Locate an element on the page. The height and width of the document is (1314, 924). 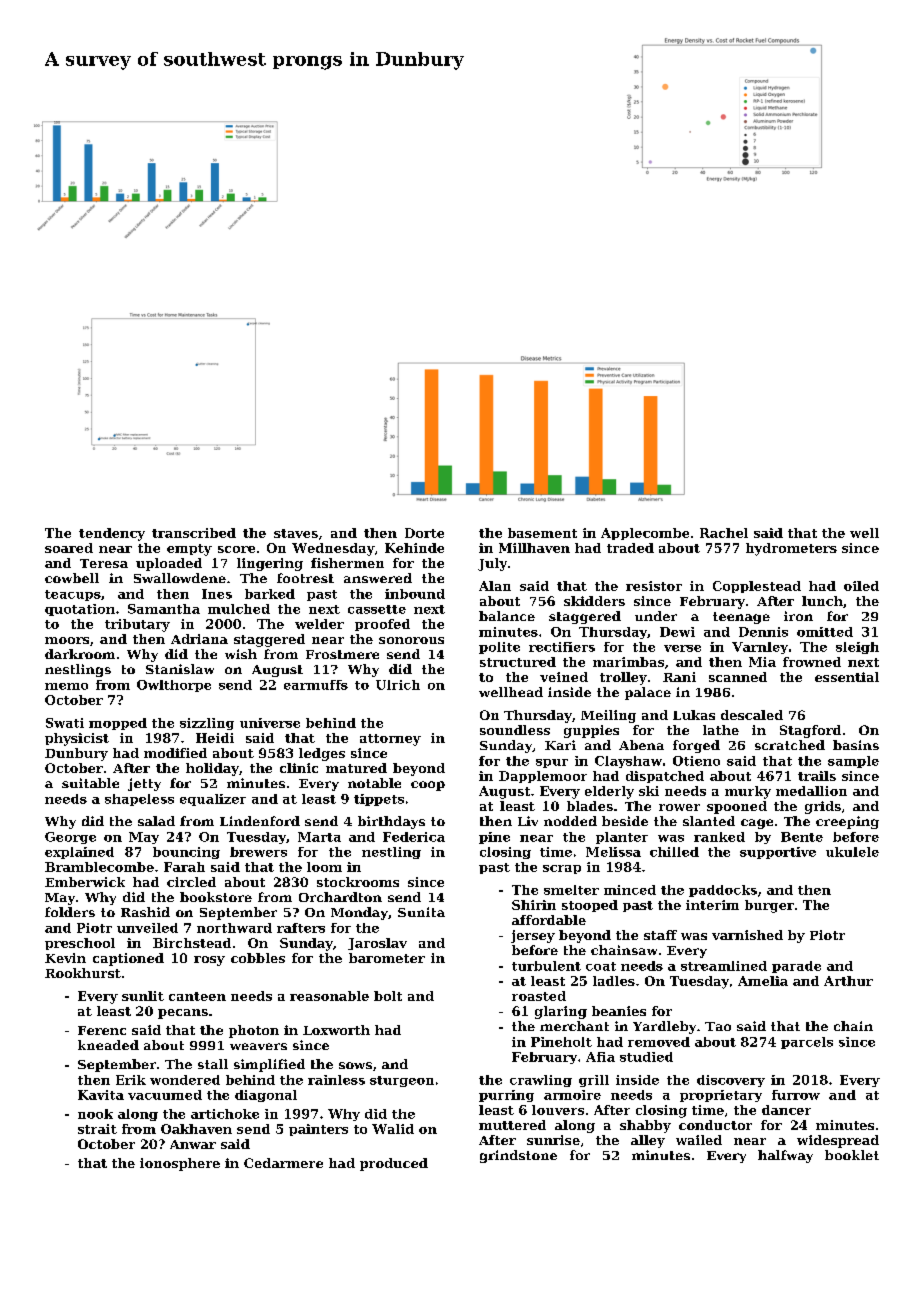
ionosphere is located at coordinates (180, 1164).
